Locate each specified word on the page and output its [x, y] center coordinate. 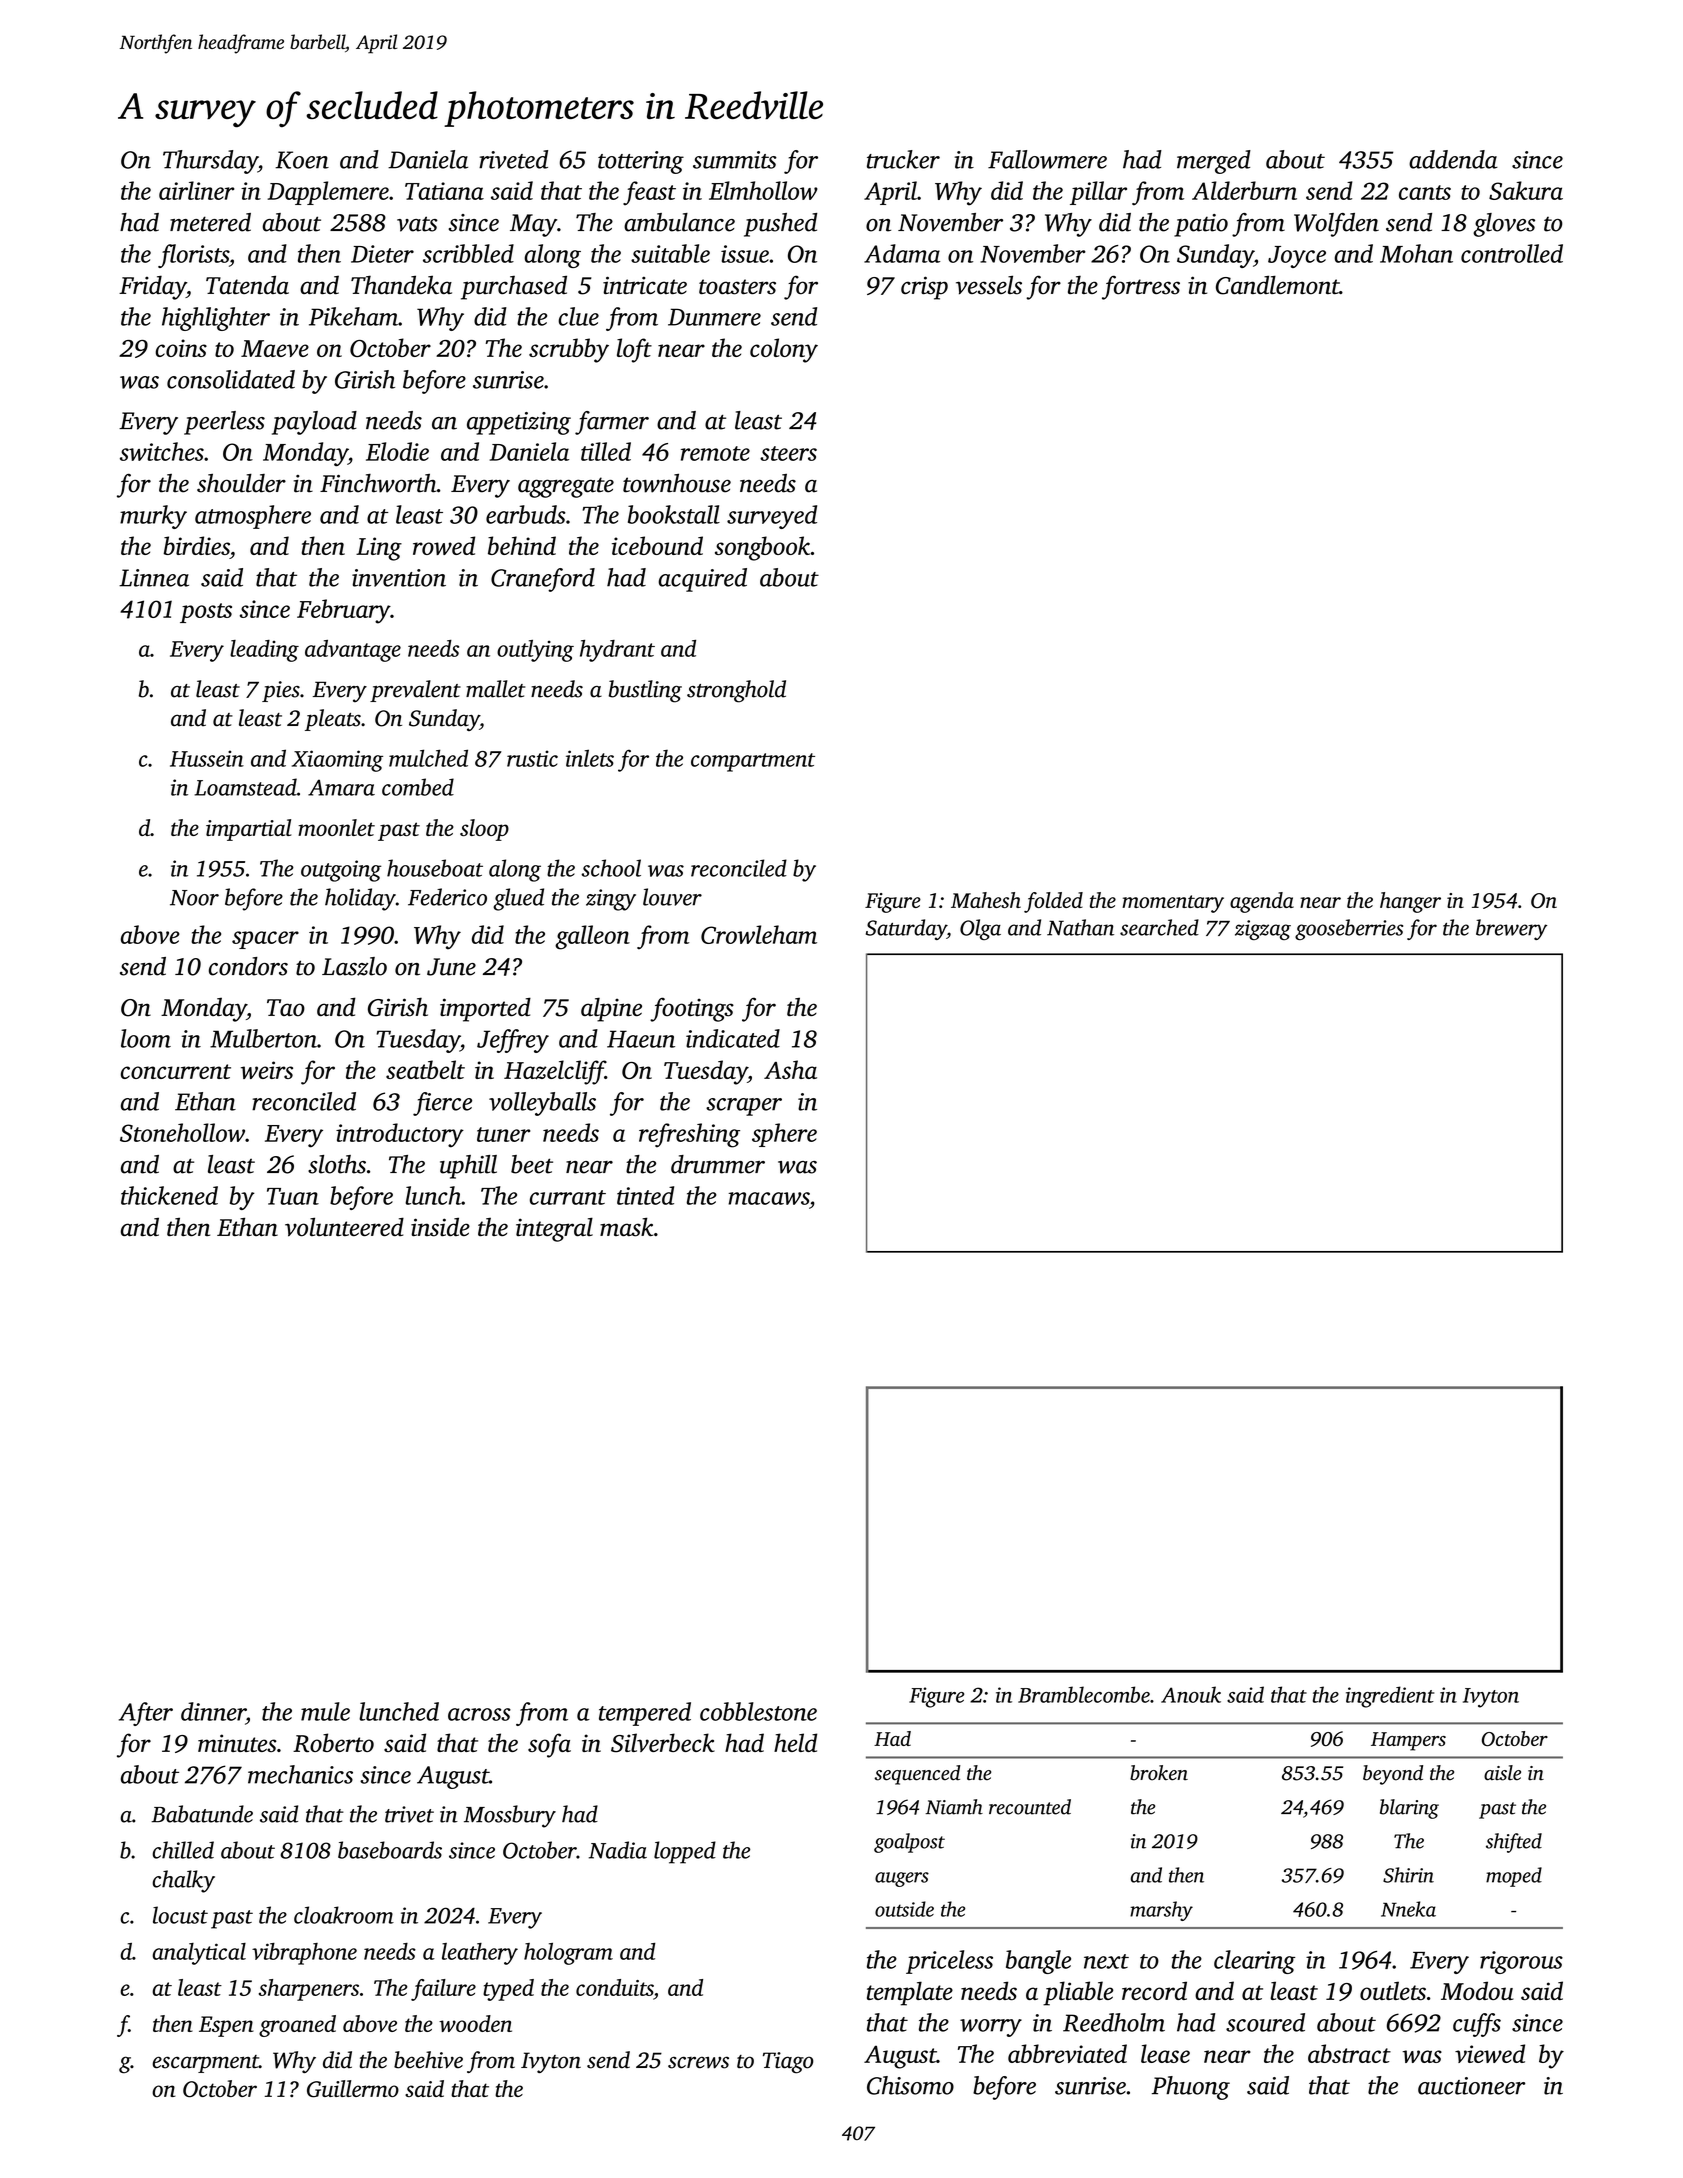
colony [784, 350]
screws [698, 2062]
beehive [428, 2060]
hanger [1410, 902]
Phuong [1191, 2088]
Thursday [210, 162]
